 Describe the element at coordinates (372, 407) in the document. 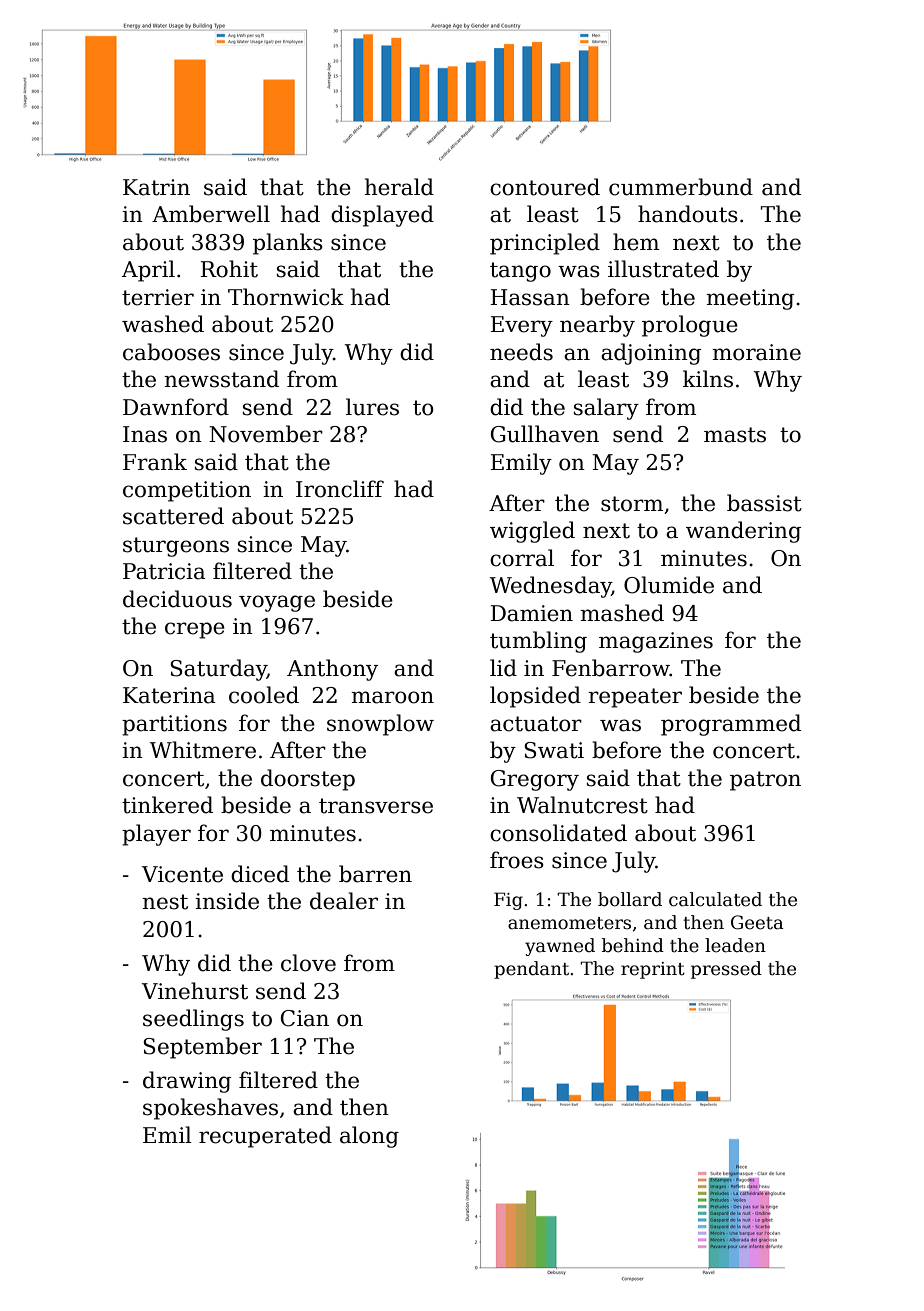

I see `lures` at that location.
